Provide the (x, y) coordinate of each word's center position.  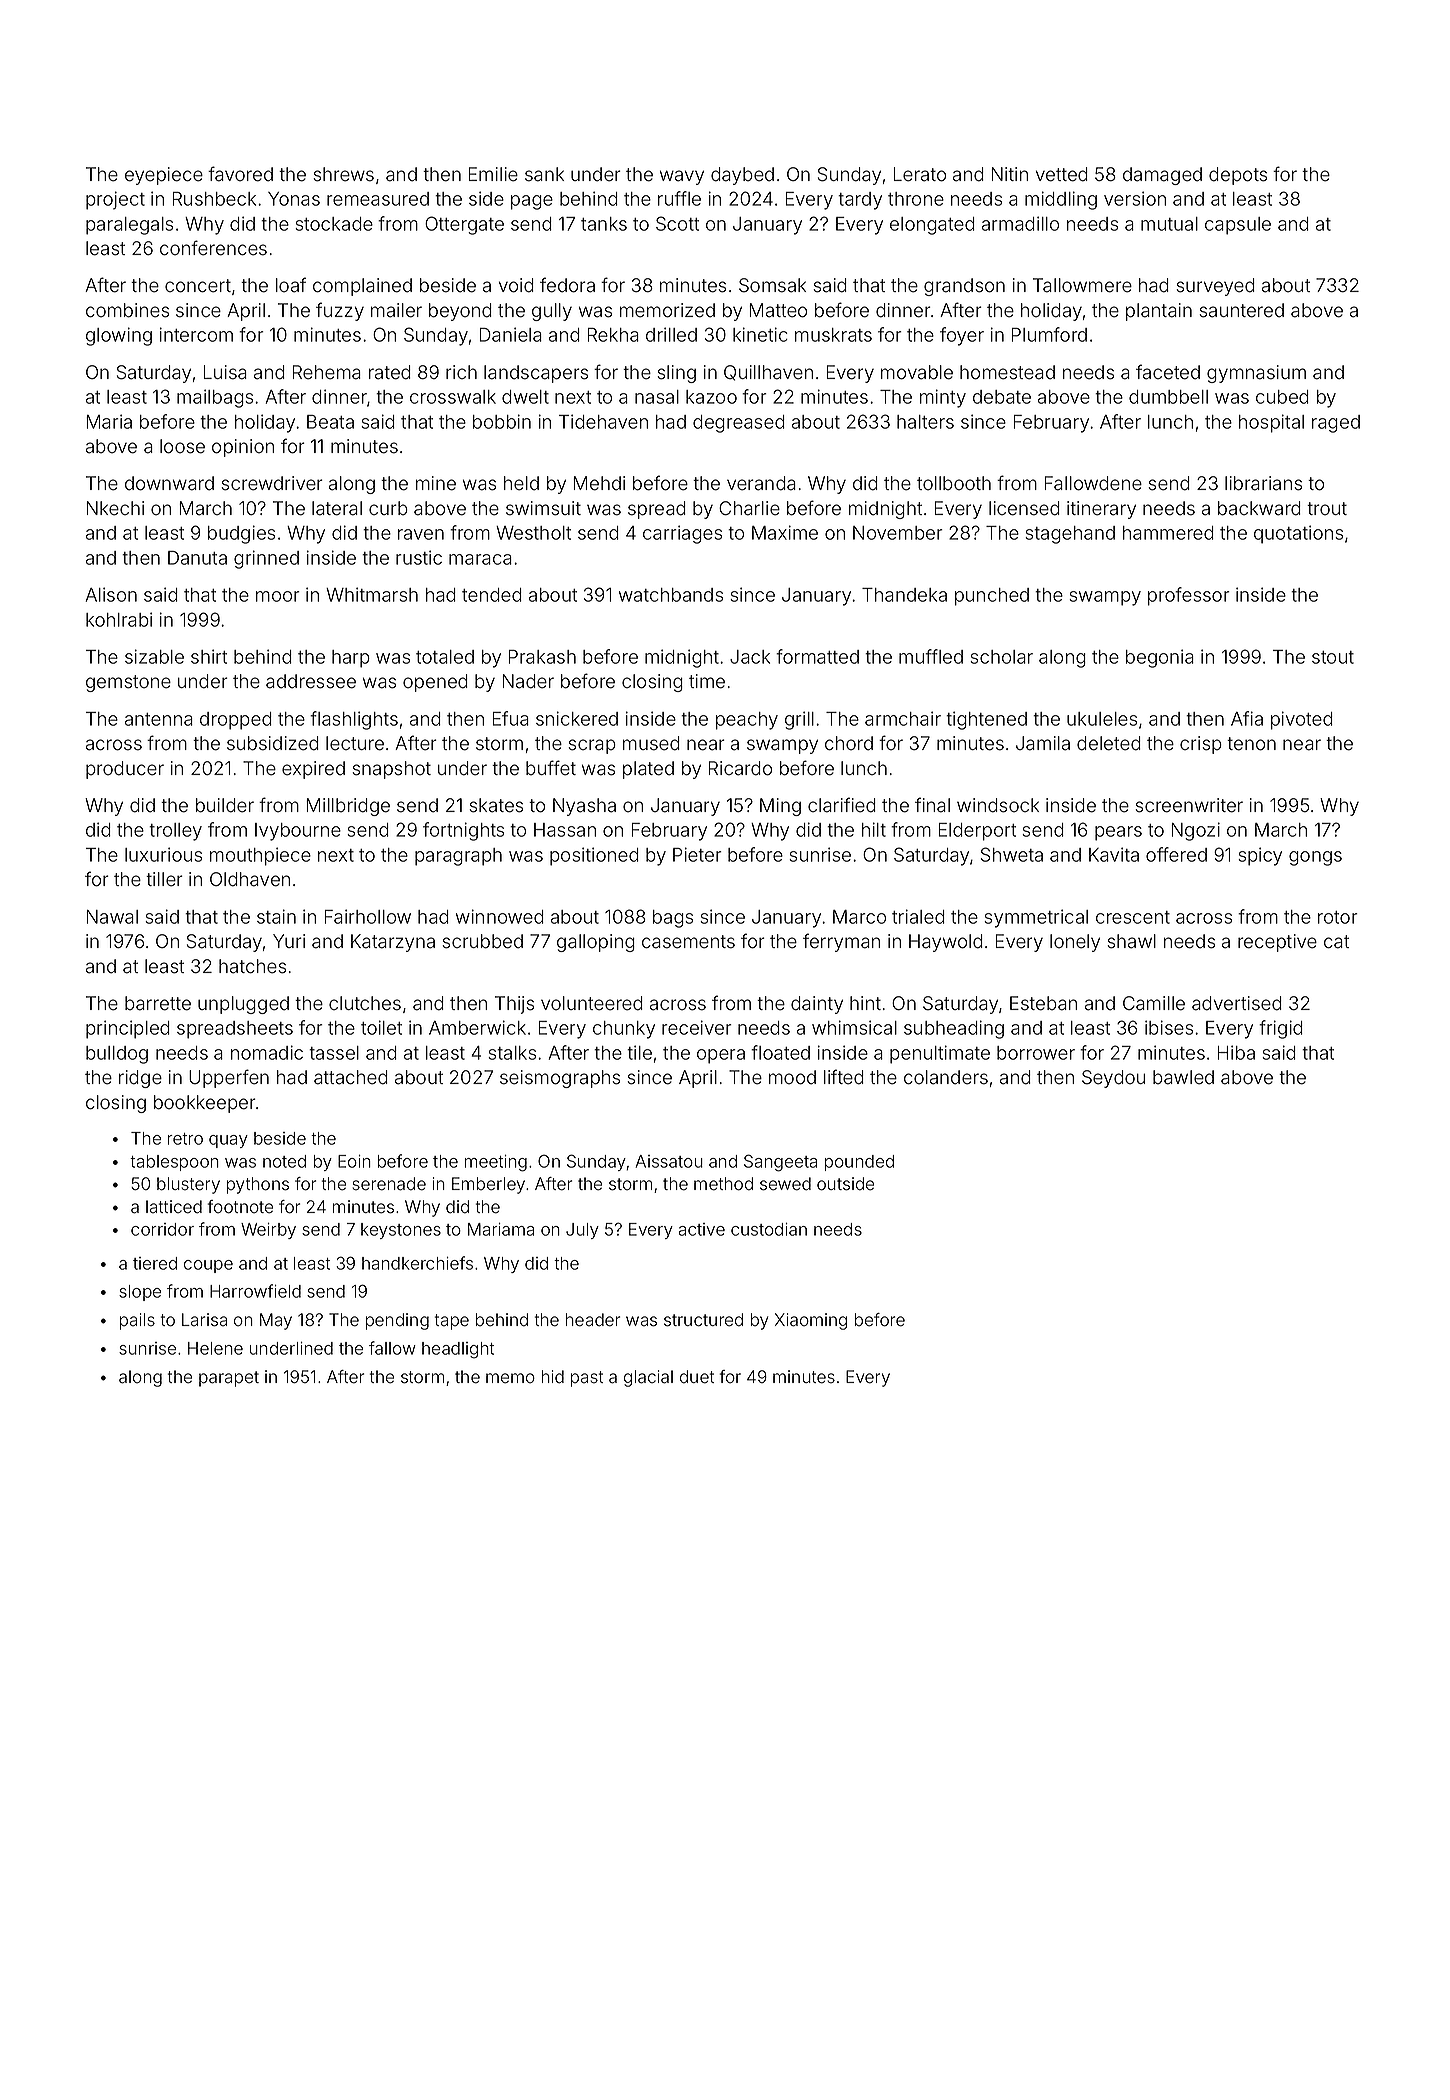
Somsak (772, 285)
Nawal (112, 917)
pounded (859, 1163)
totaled (445, 657)
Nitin (1010, 174)
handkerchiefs (417, 1263)
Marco (859, 917)
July (582, 1231)
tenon (1251, 744)
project (115, 200)
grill (799, 720)
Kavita (1114, 854)
